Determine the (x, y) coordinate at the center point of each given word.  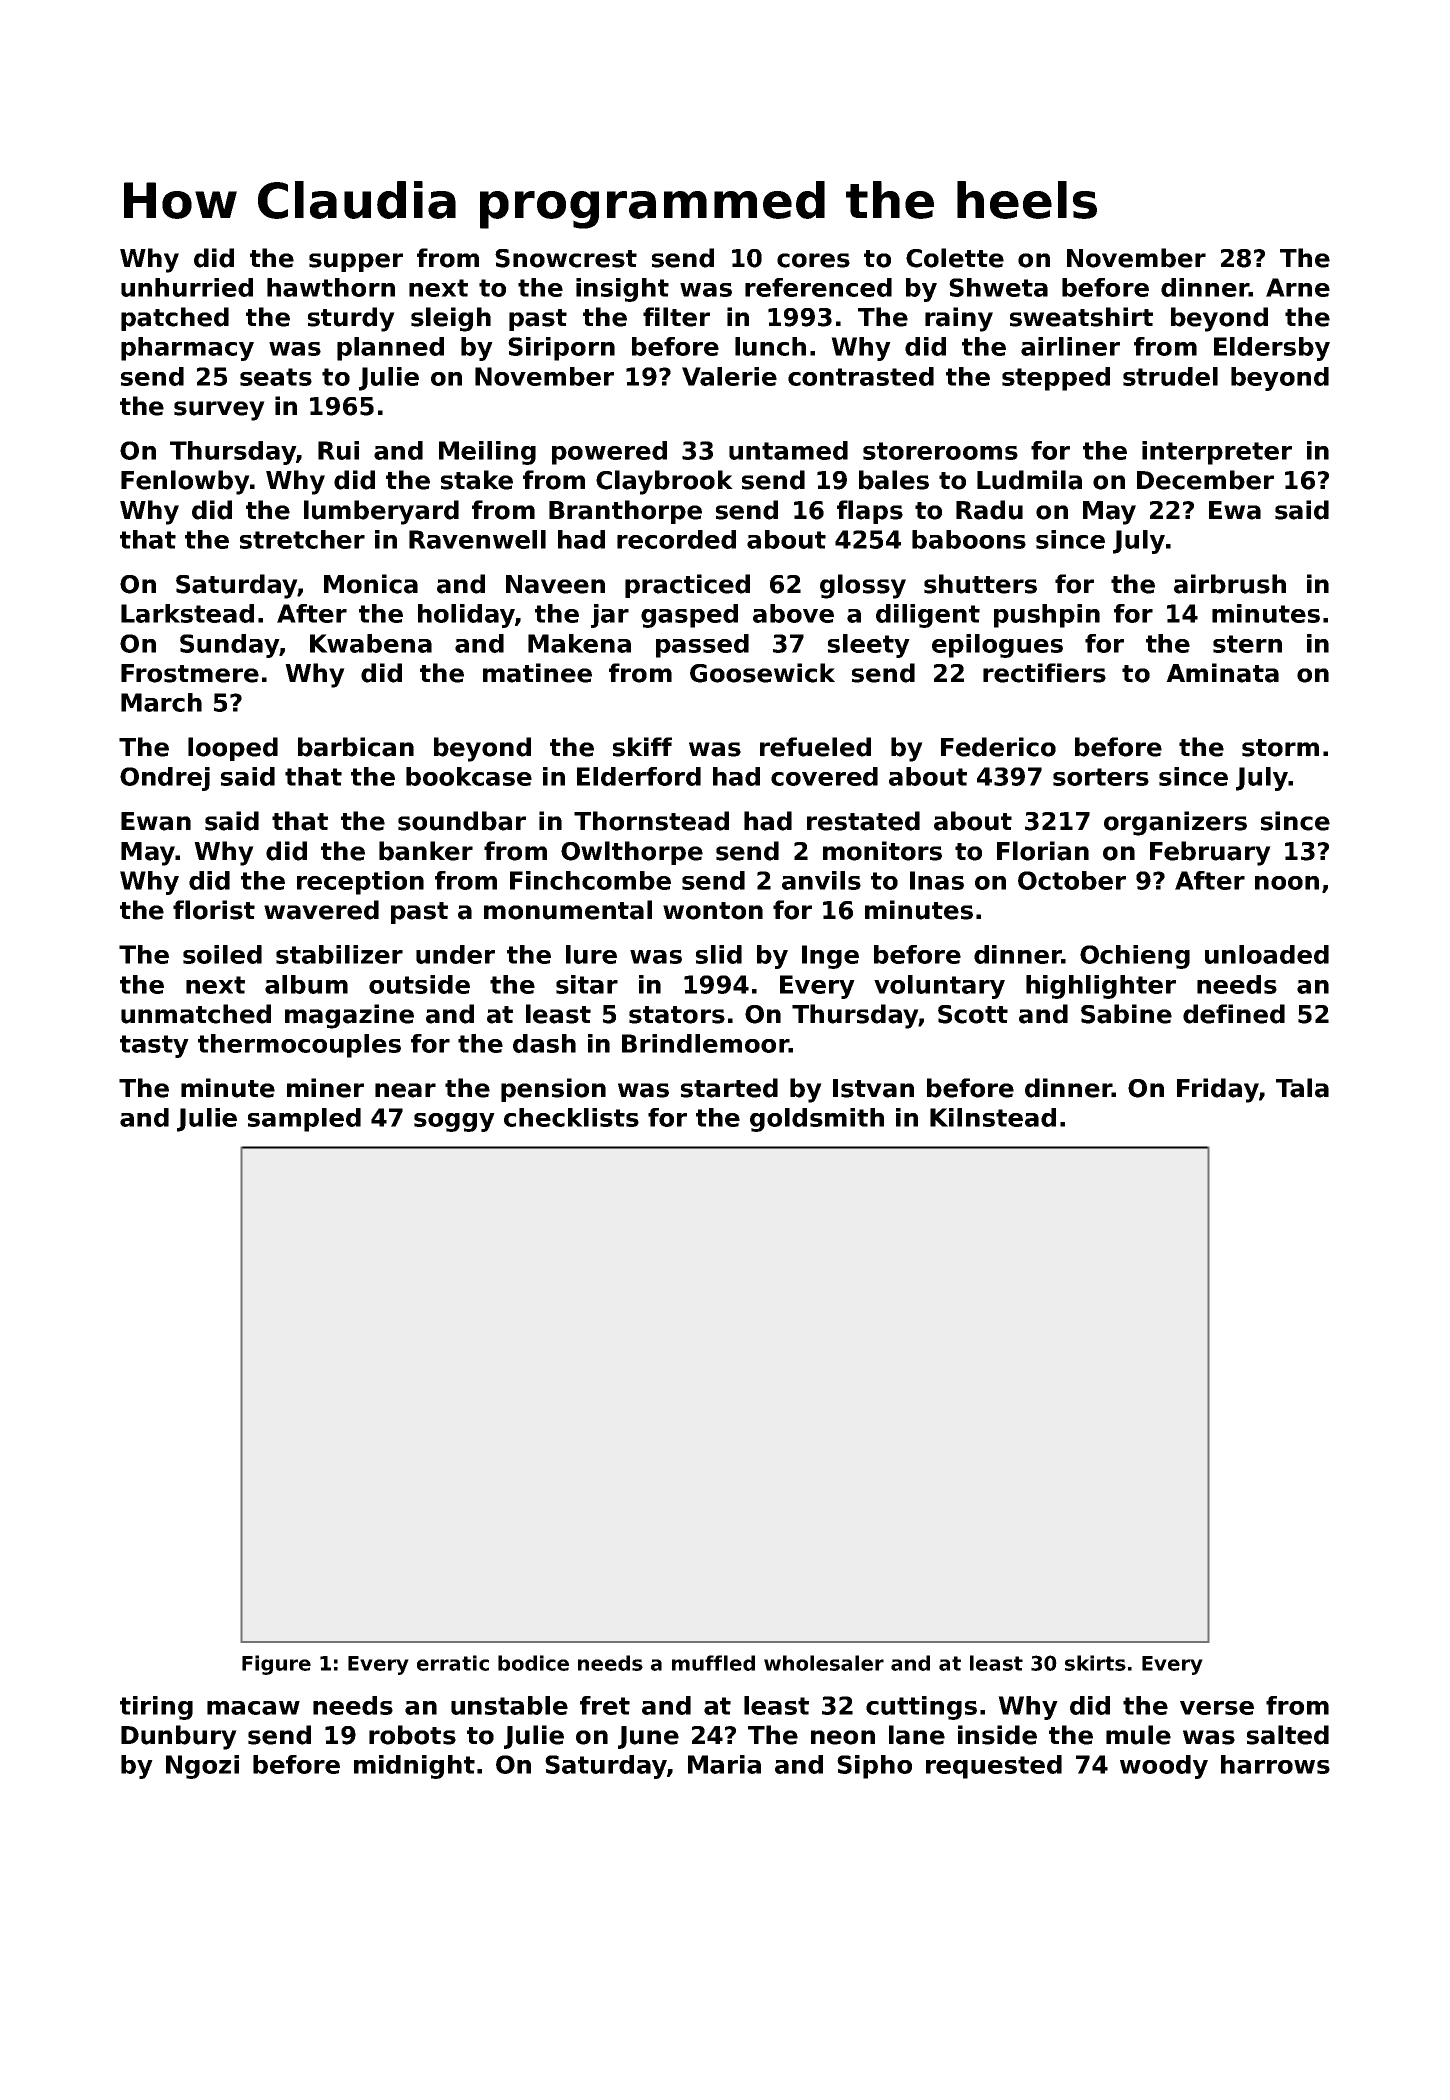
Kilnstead (993, 1117)
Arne (1298, 287)
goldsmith (817, 1120)
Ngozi (202, 1767)
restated (863, 821)
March (161, 702)
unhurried (187, 287)
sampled (304, 1120)
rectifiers (1044, 673)
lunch (770, 346)
